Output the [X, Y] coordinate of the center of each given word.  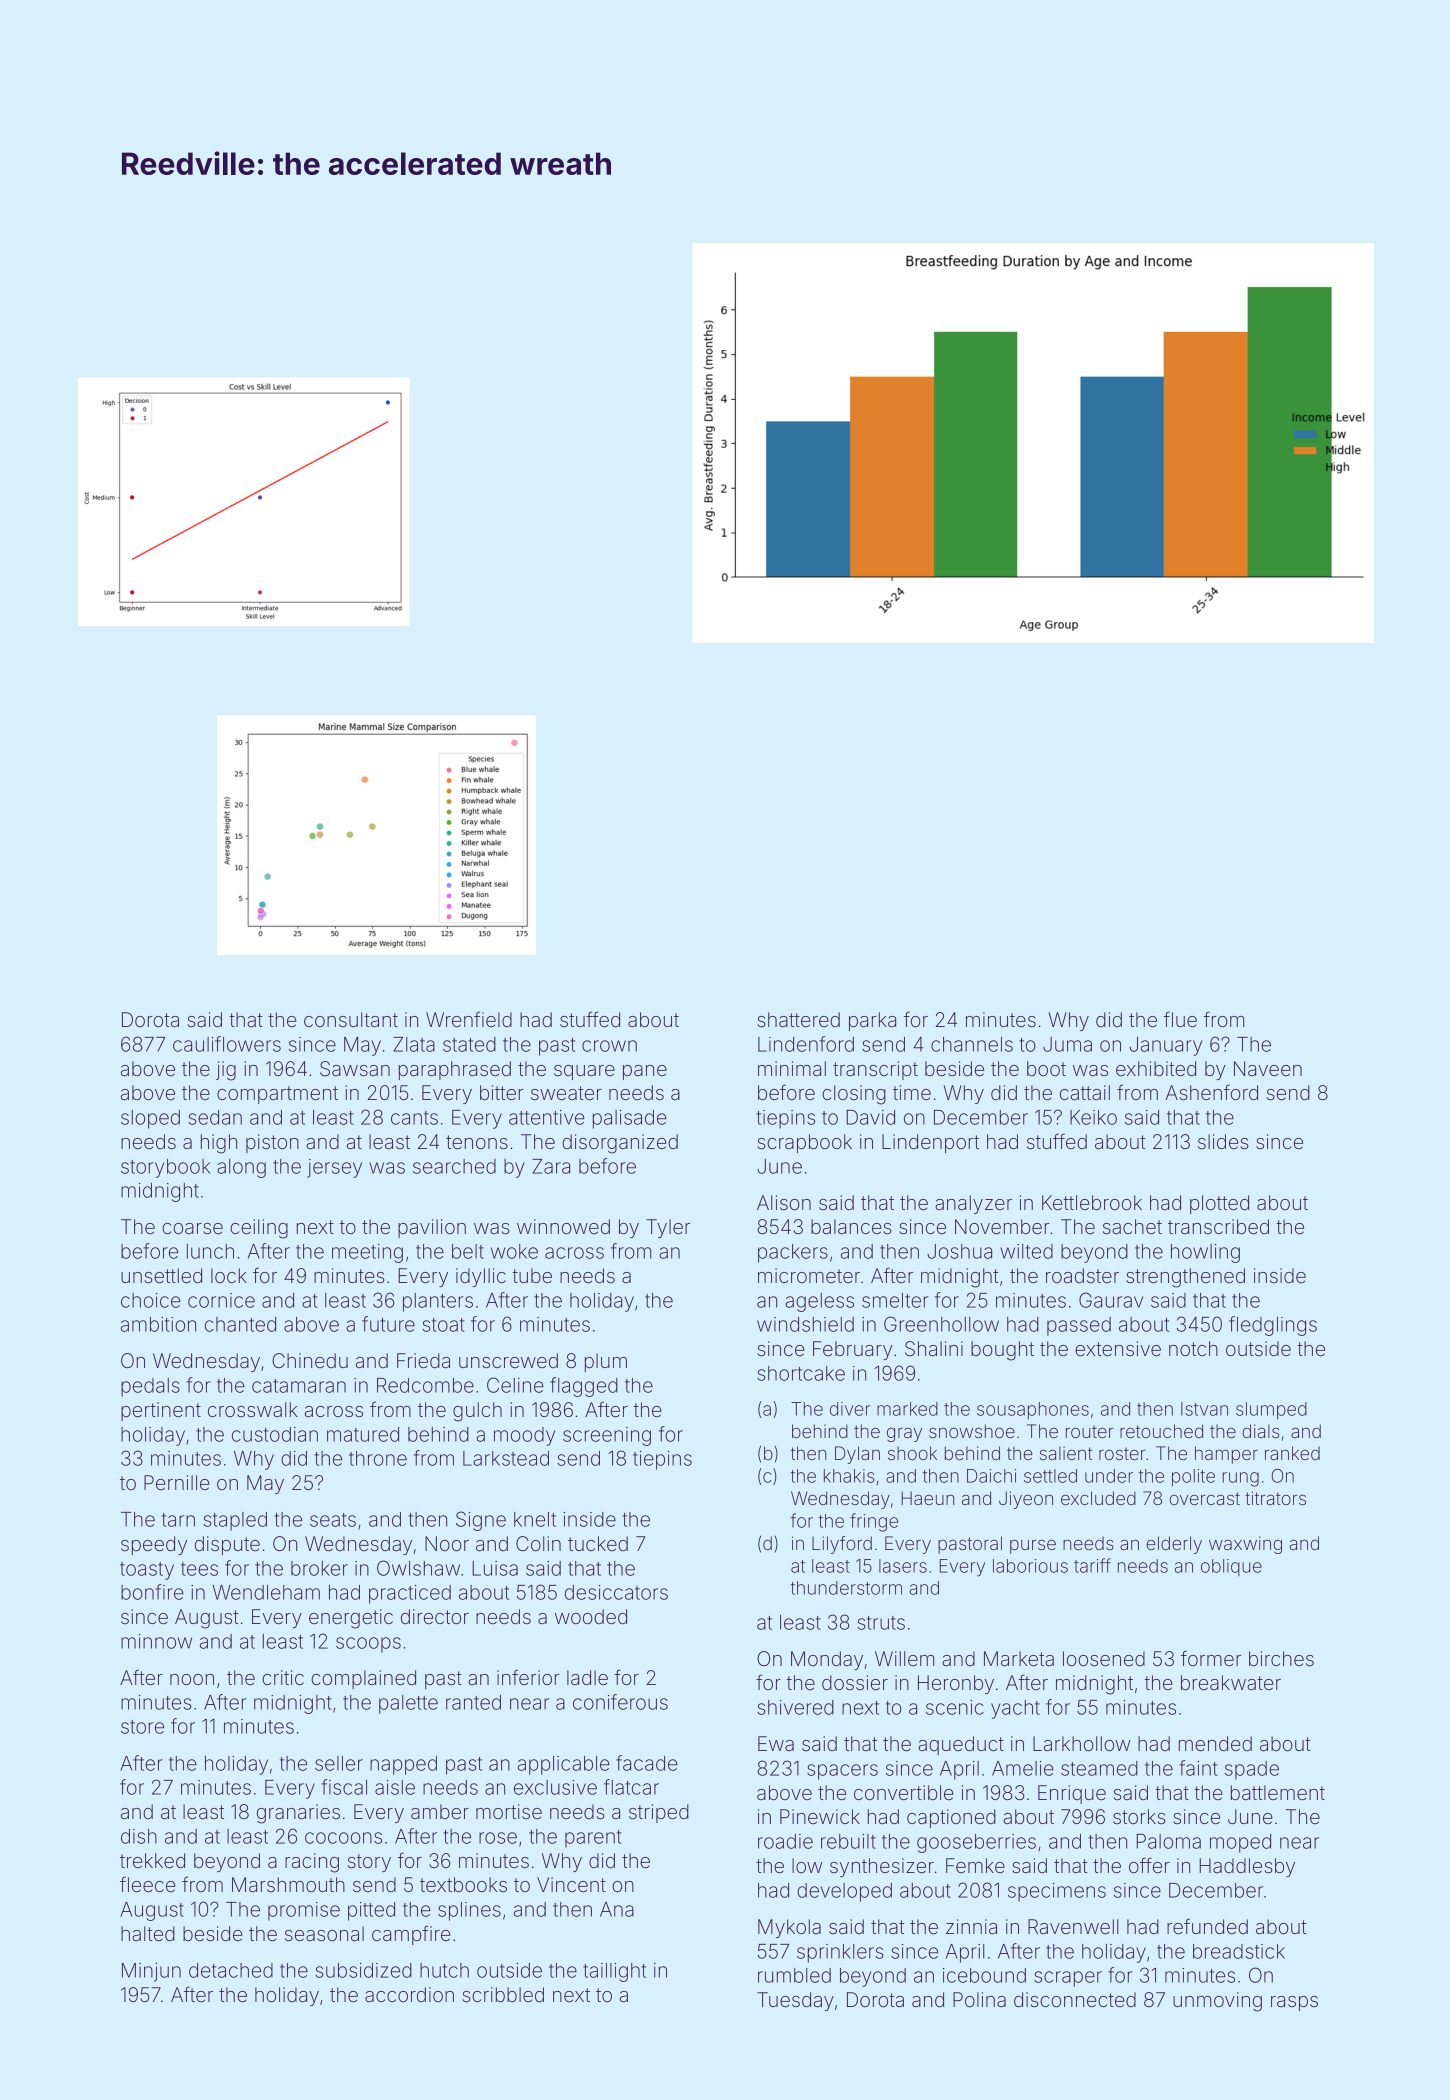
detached [231, 1970]
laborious [1030, 1566]
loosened [1104, 1658]
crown [609, 1046]
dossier [855, 1682]
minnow [156, 1641]
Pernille [177, 1482]
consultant [351, 1019]
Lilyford [842, 1545]
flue [1180, 1019]
